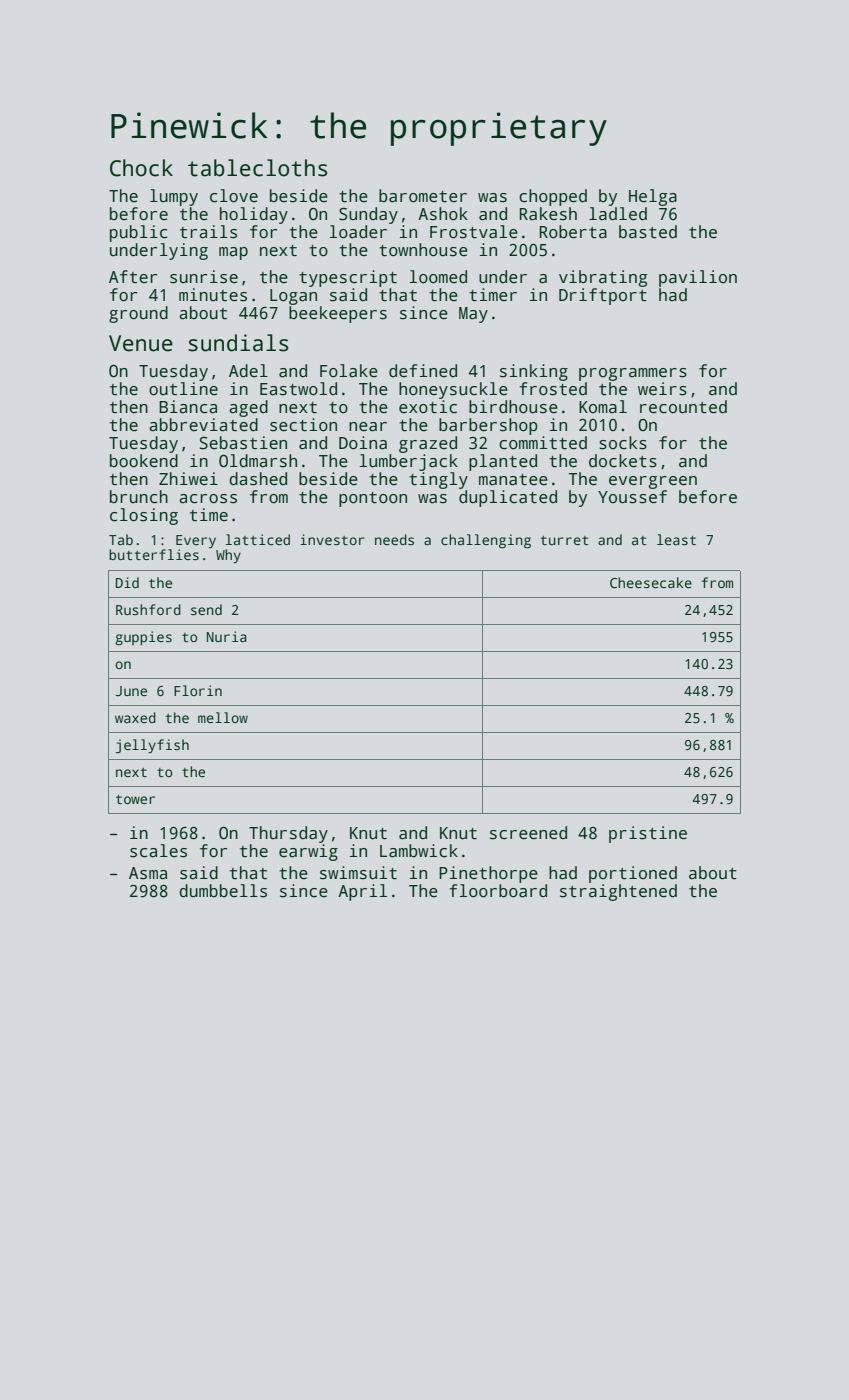 This screenshot has height=1400, width=849. Describe the element at coordinates (423, 196) in the screenshot. I see `barometer` at that location.
